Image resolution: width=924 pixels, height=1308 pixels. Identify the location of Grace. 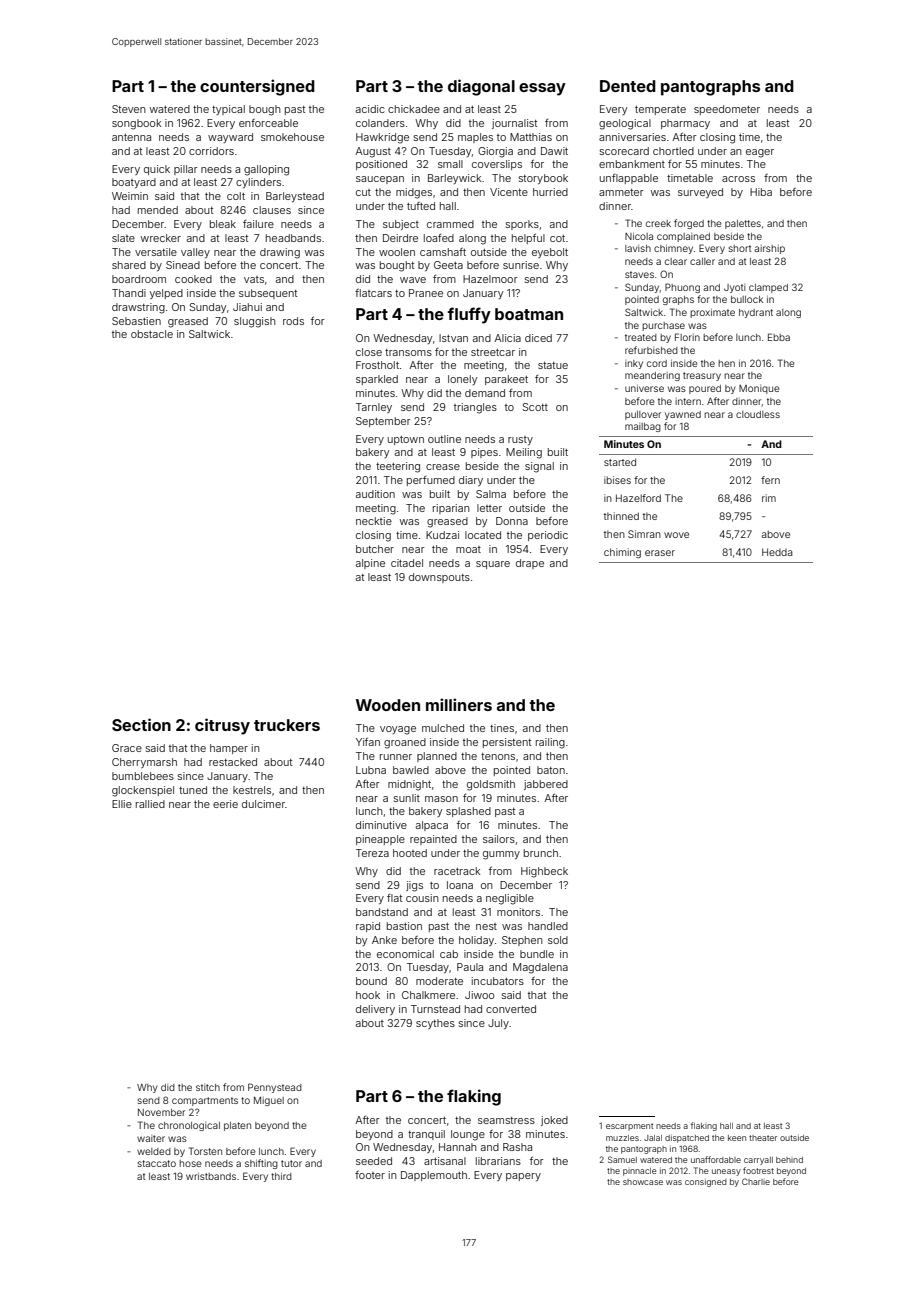
(127, 748).
